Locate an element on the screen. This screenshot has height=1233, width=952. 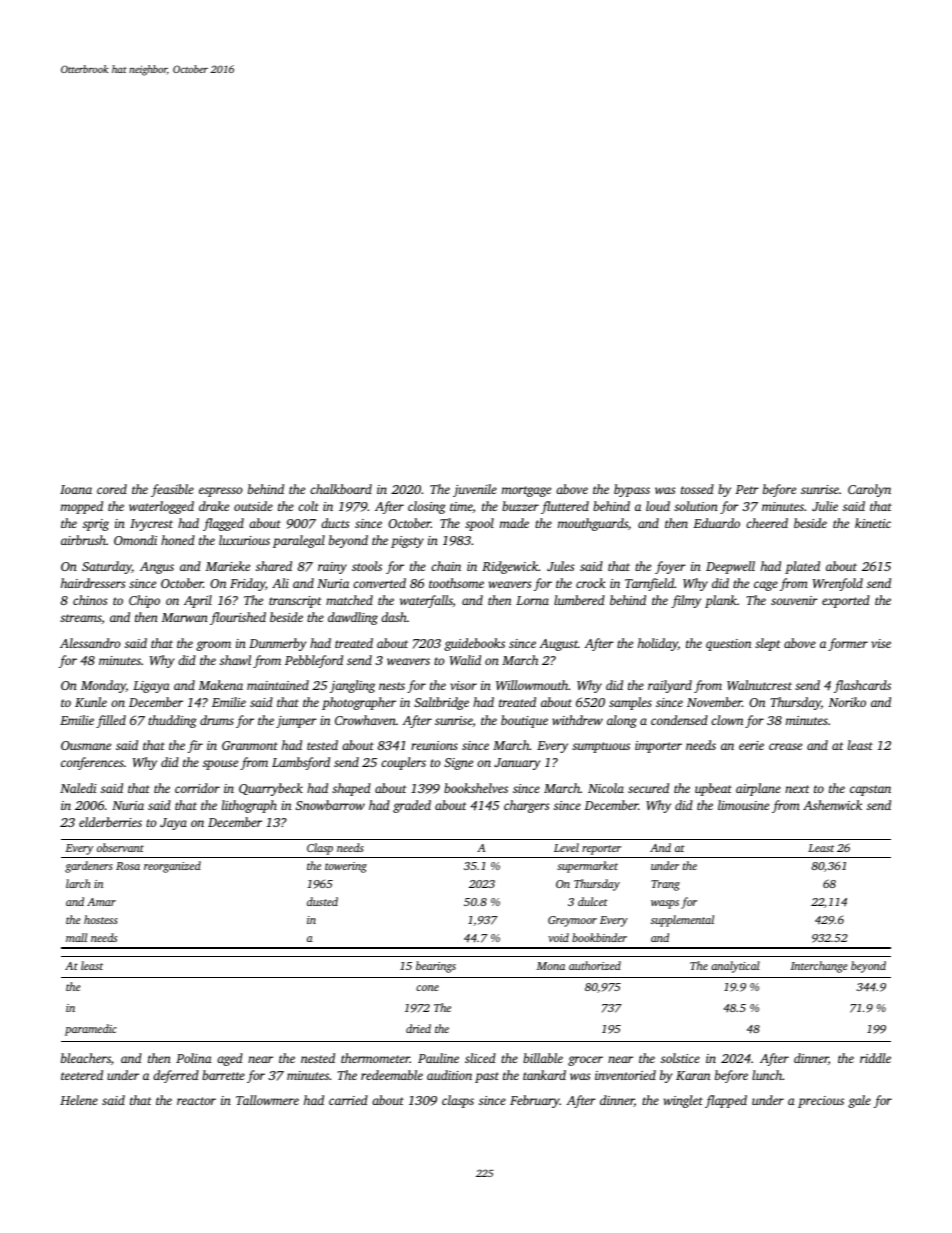
shaped is located at coordinates (351, 789).
